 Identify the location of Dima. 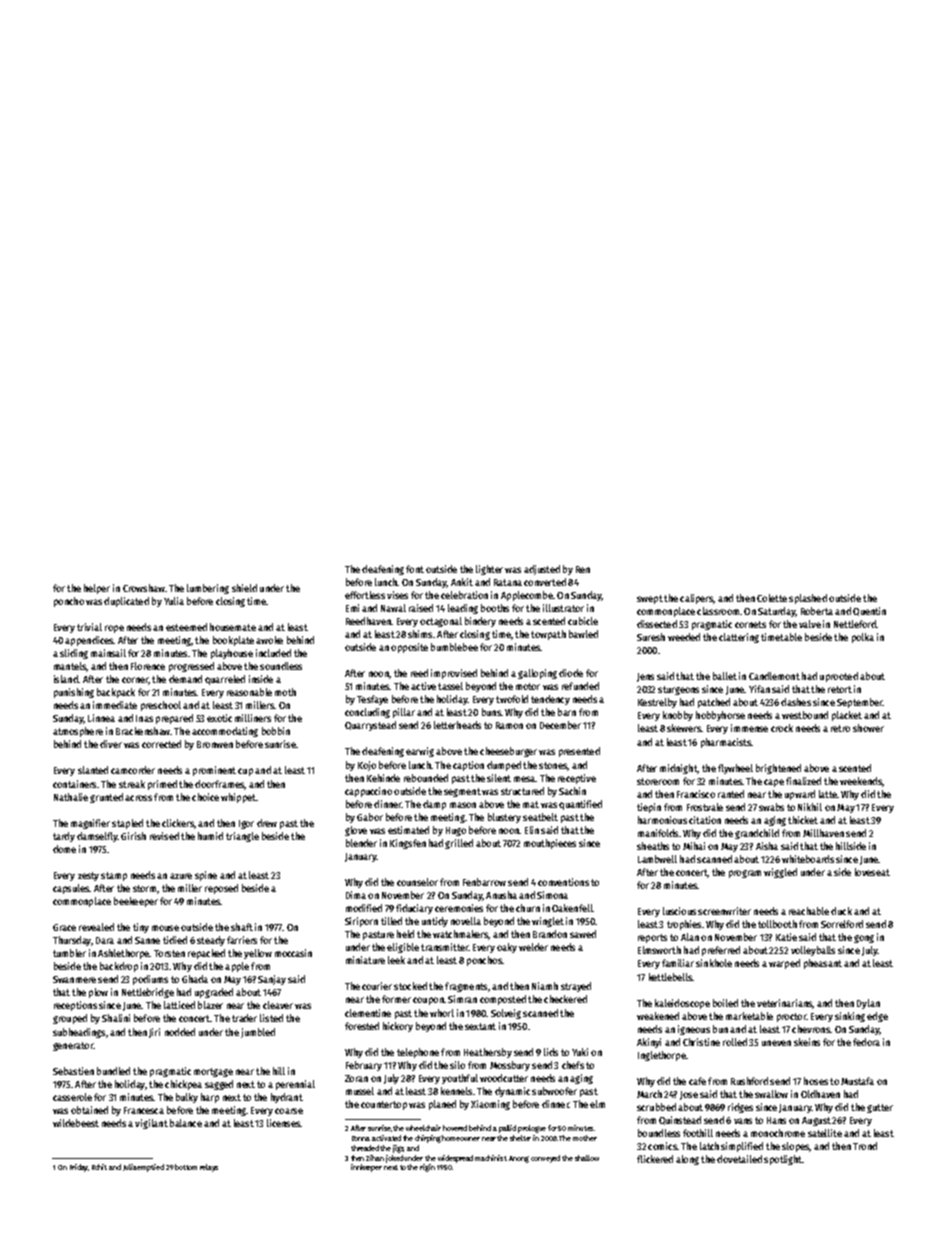
(356, 895).
